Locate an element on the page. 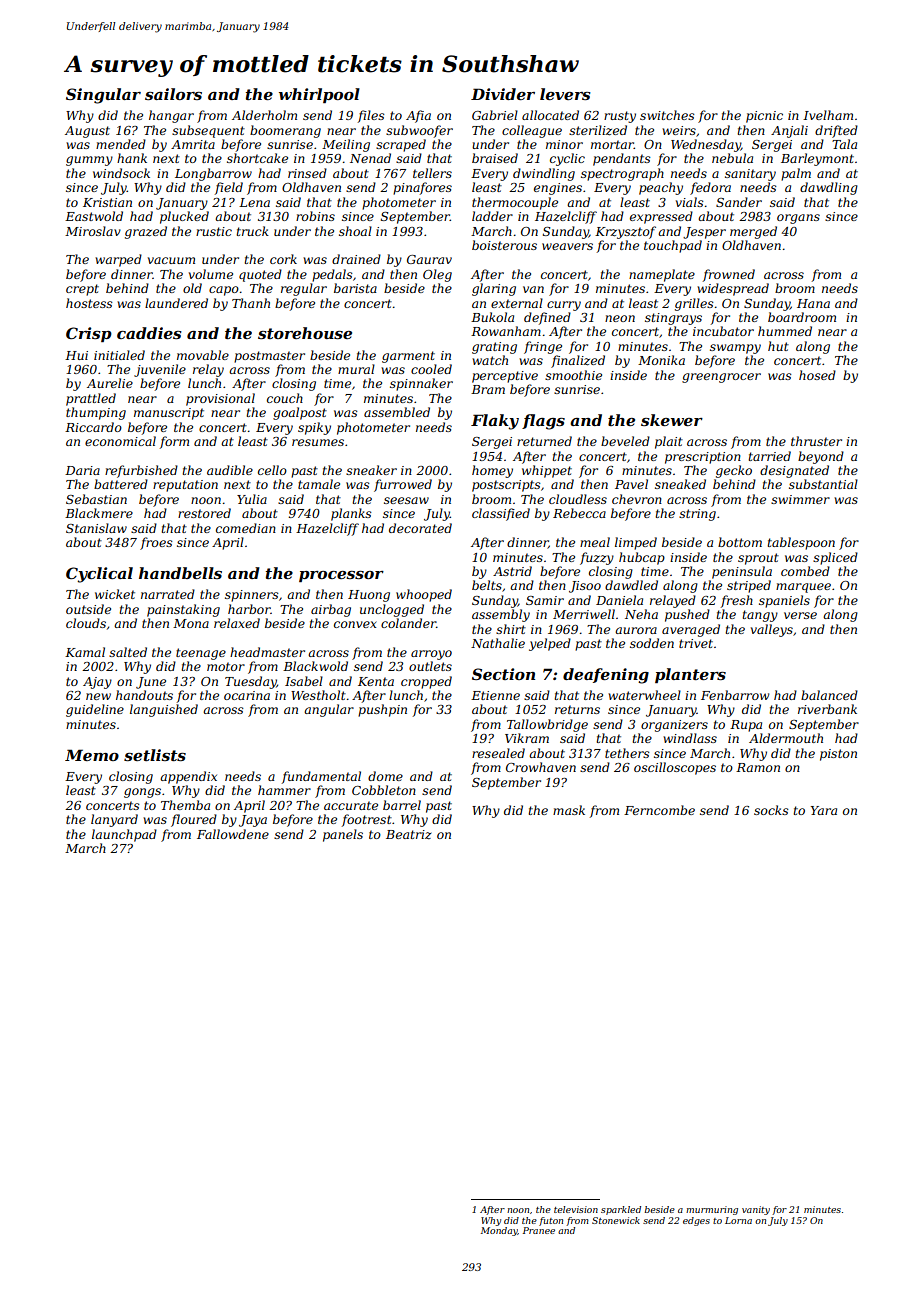 This image has width=924, height=1308. launchpad is located at coordinates (124, 835).
